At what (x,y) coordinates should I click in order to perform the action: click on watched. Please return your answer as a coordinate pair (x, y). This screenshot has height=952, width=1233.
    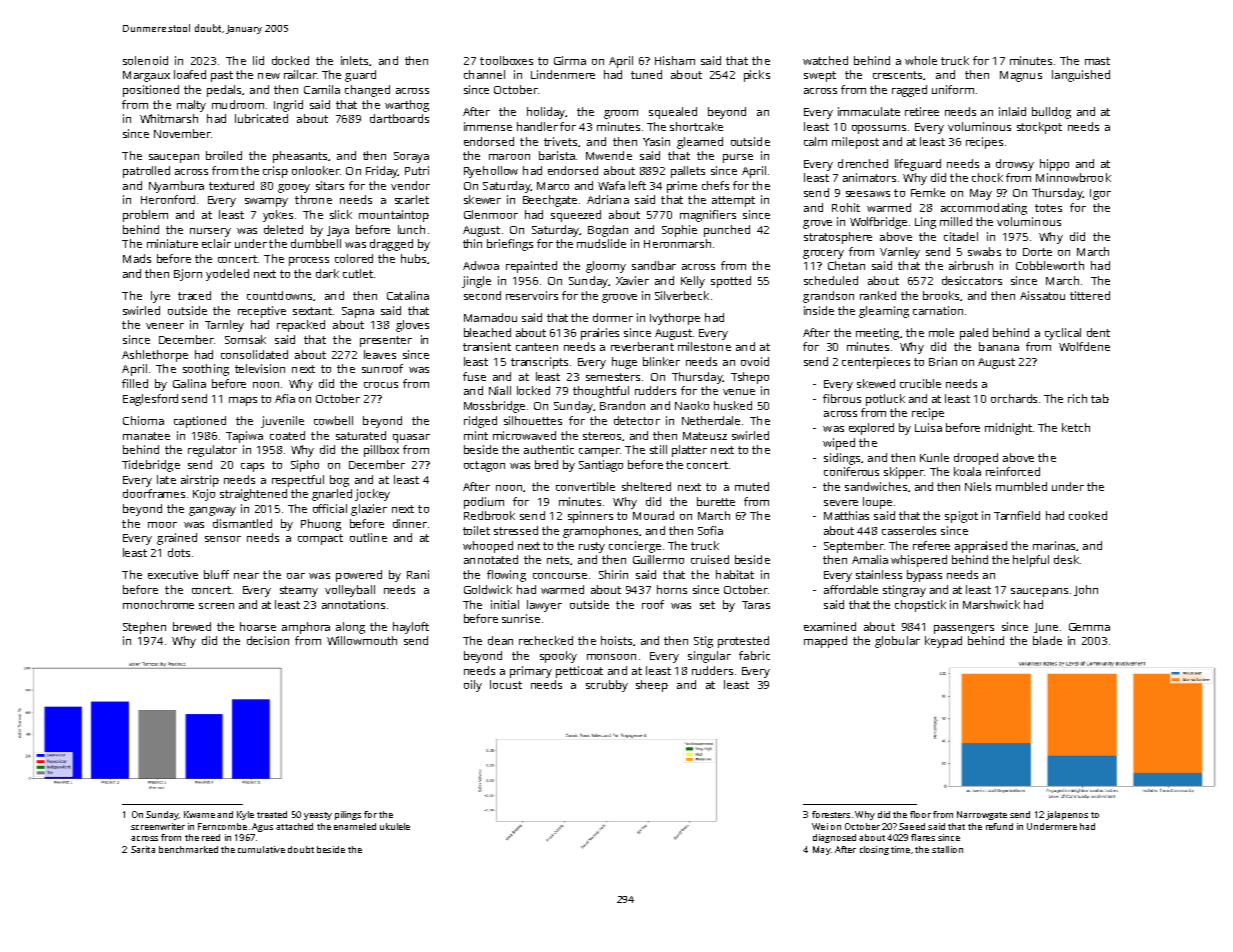
    Looking at the image, I should click on (825, 60).
